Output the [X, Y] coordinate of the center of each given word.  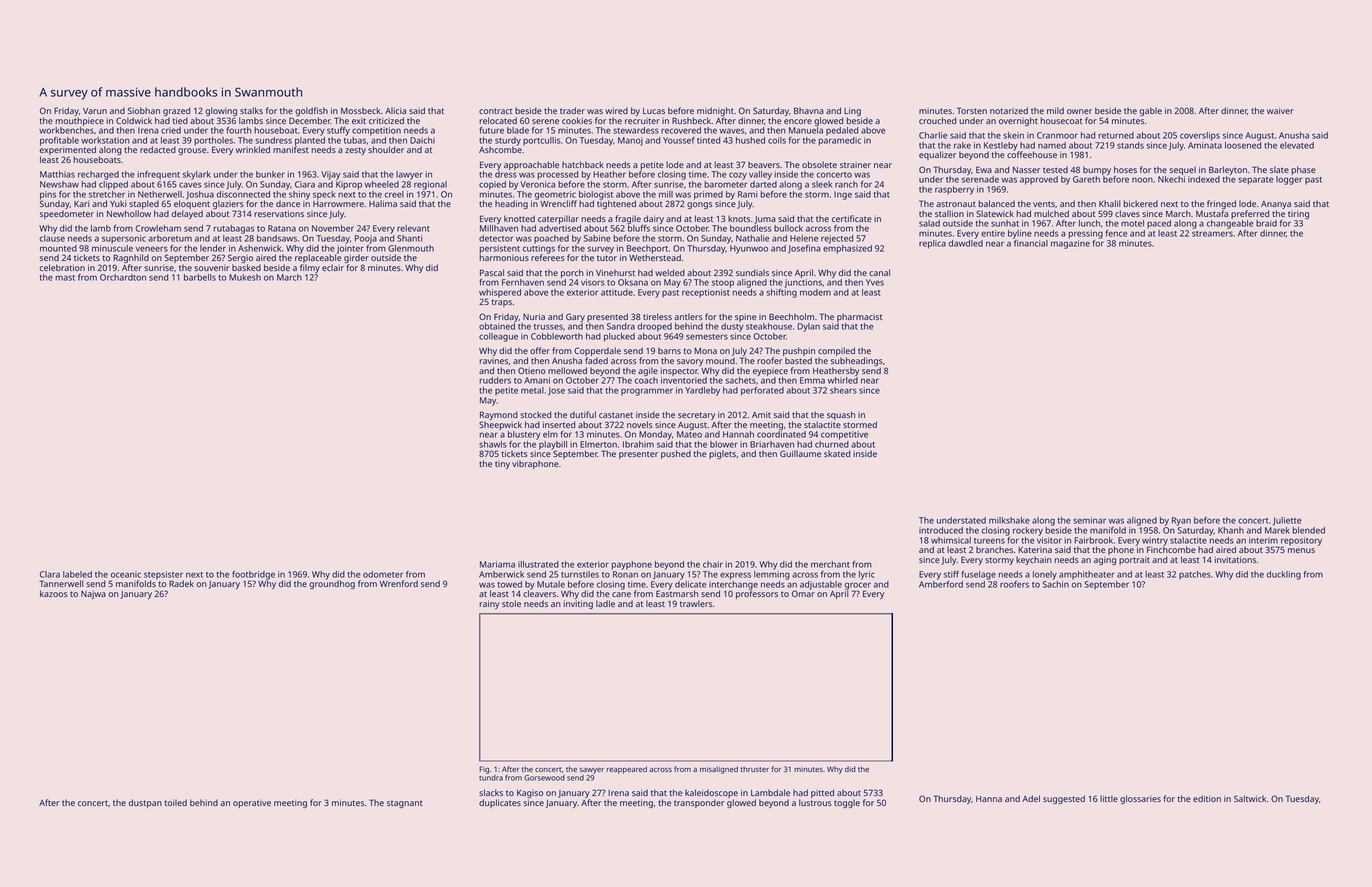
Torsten [972, 110]
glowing [221, 111]
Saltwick [1250, 798]
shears [843, 390]
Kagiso [530, 794]
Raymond [499, 415]
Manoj [630, 141]
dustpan [145, 803]
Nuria [534, 316]
